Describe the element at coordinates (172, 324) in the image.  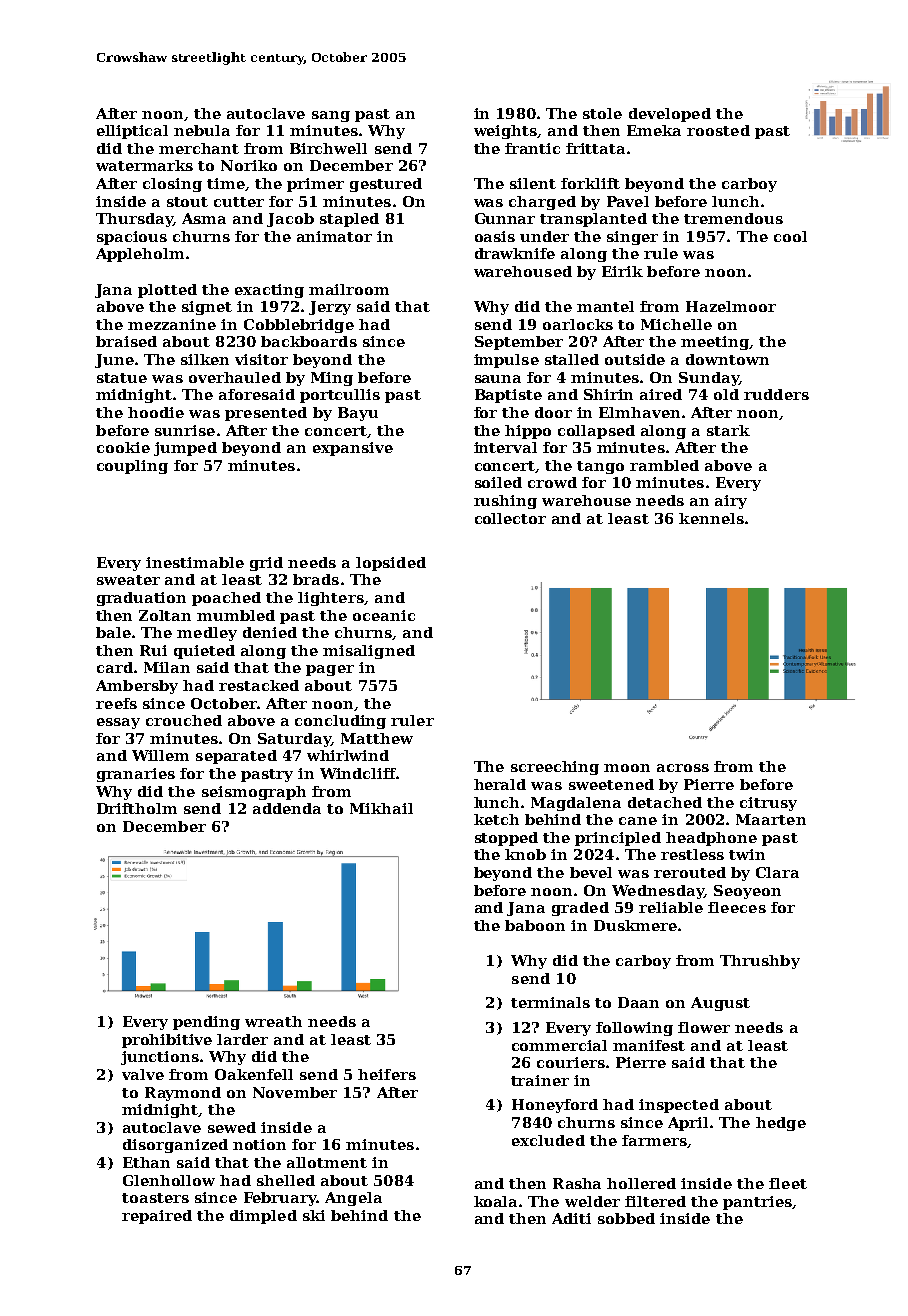
I see `mezzanine` at that location.
